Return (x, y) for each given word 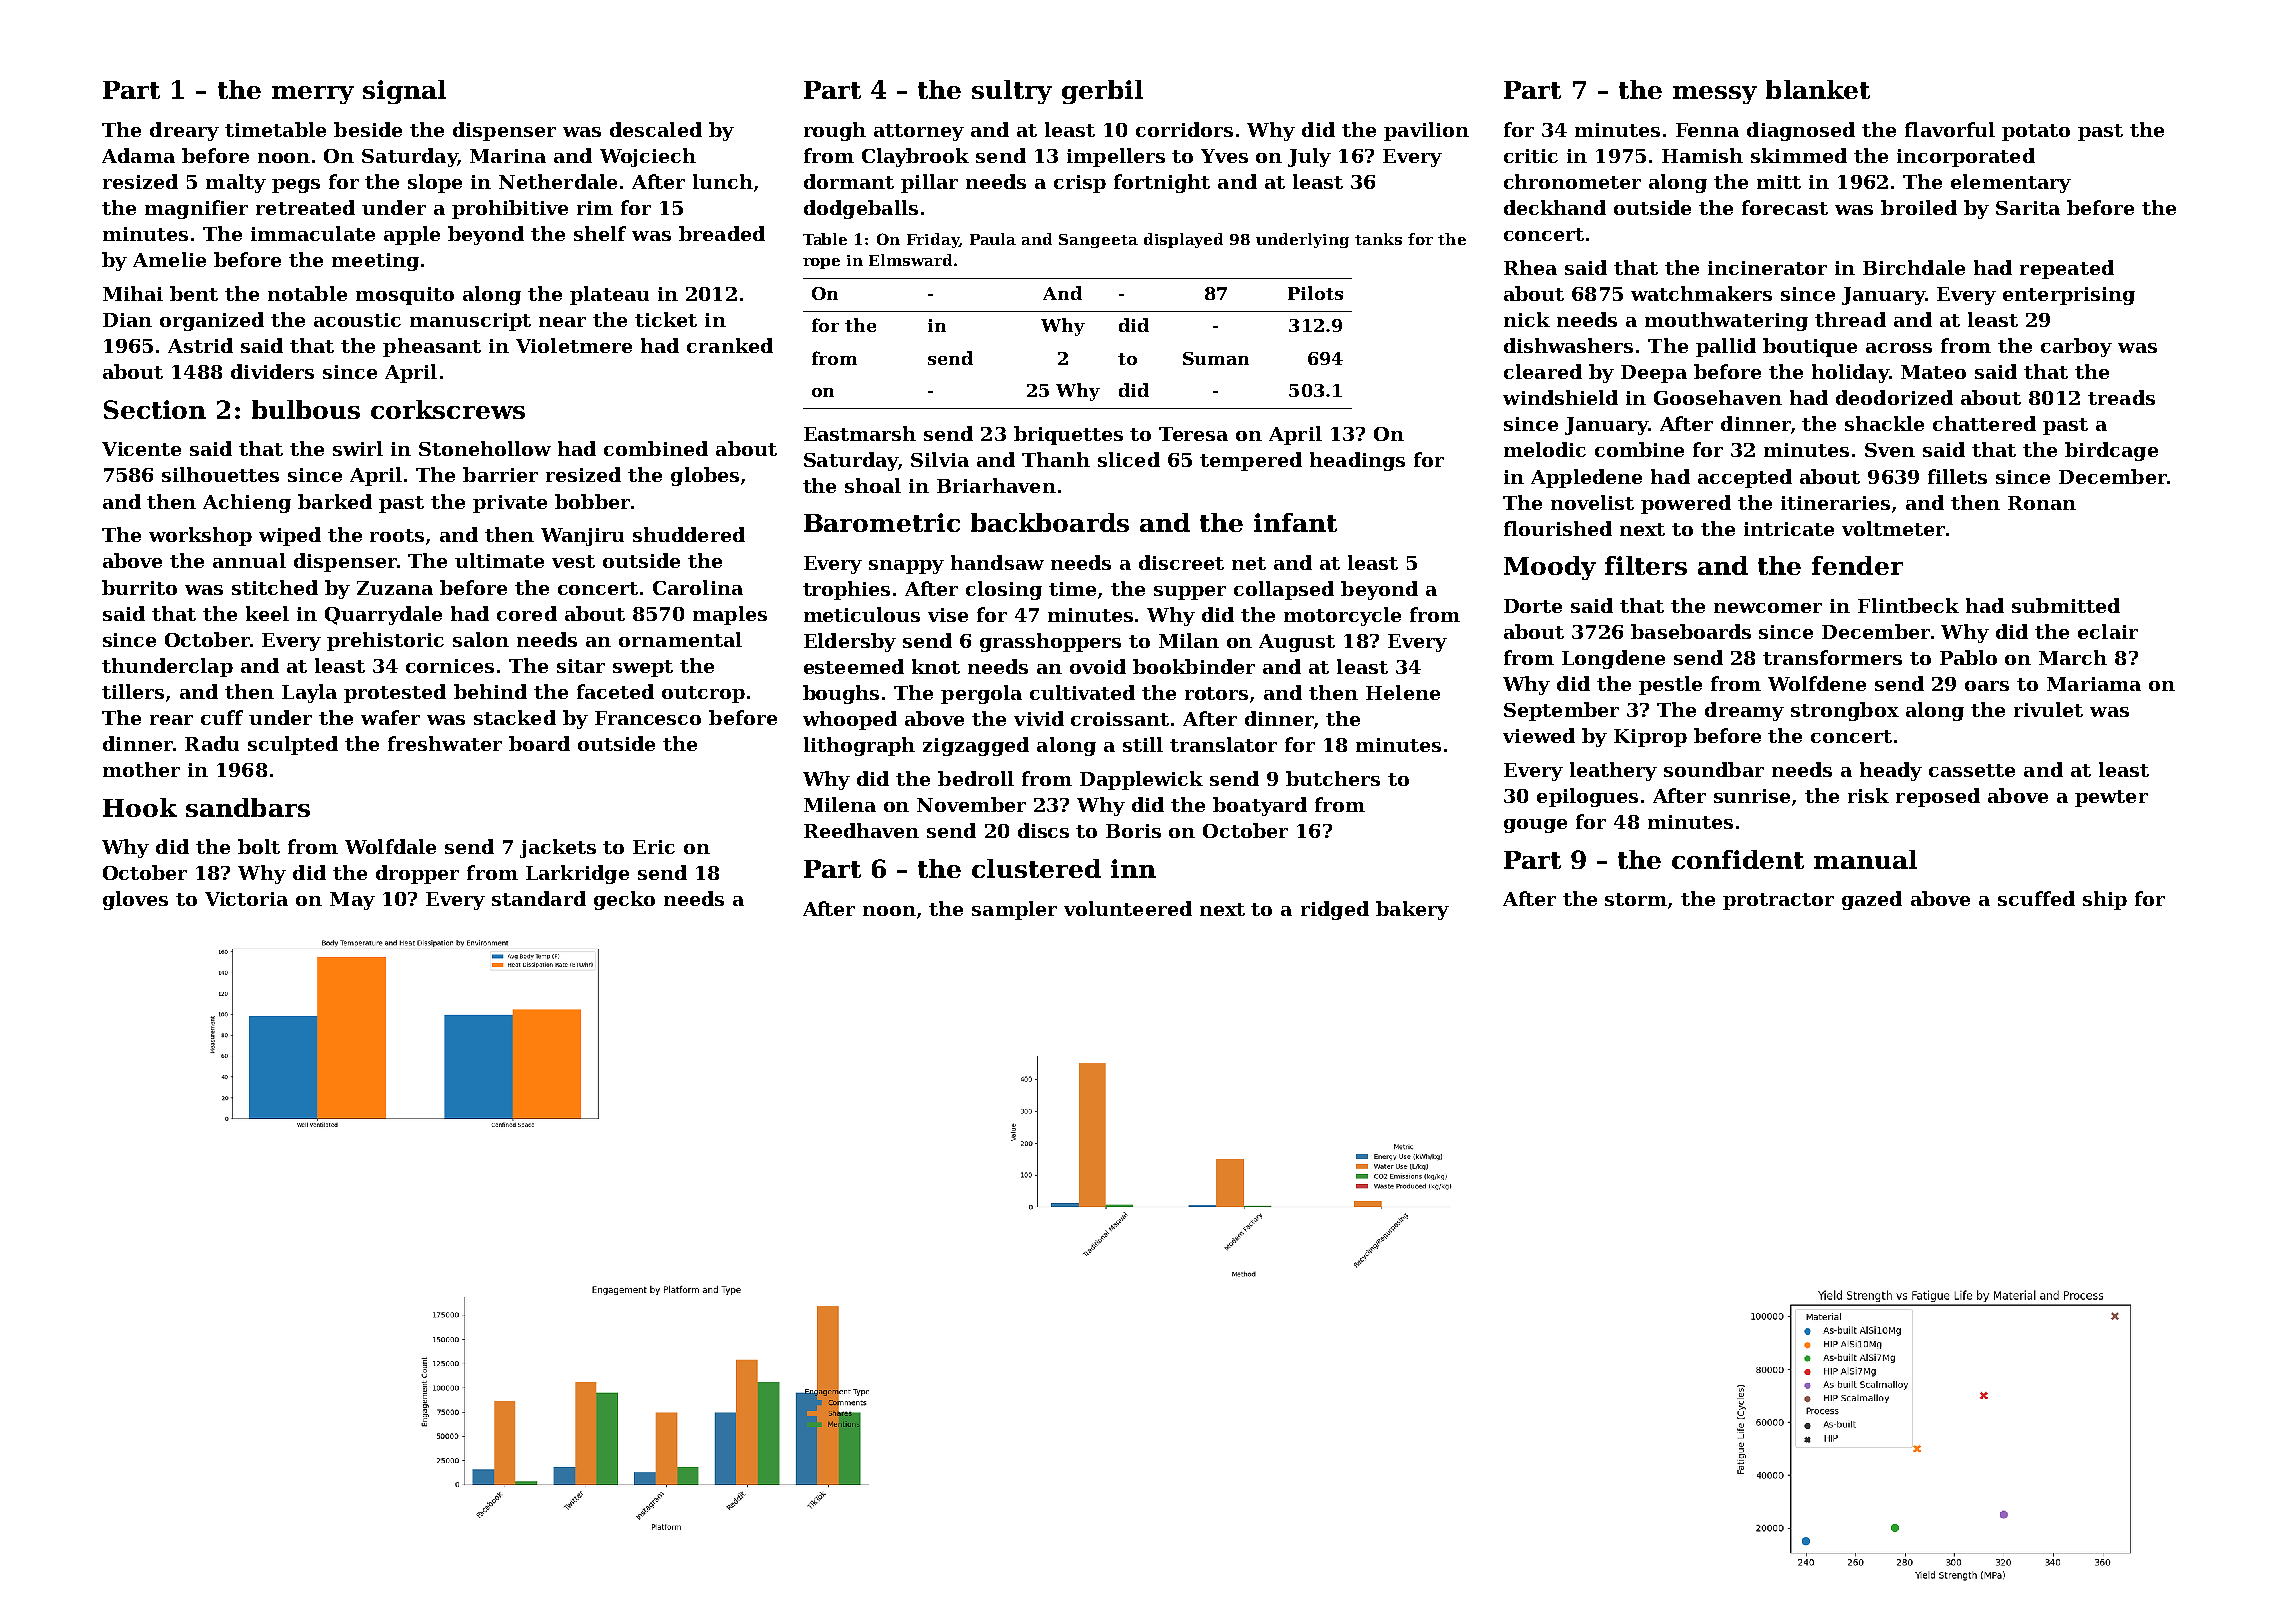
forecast (1785, 207)
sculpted (293, 745)
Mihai (133, 293)
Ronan (2042, 503)
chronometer (1572, 181)
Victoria (246, 899)
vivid (1039, 718)
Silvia (940, 459)
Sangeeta (1098, 241)
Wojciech (648, 157)
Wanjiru (582, 537)
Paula (993, 239)
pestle (1670, 685)
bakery (1412, 910)
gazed (1872, 900)
